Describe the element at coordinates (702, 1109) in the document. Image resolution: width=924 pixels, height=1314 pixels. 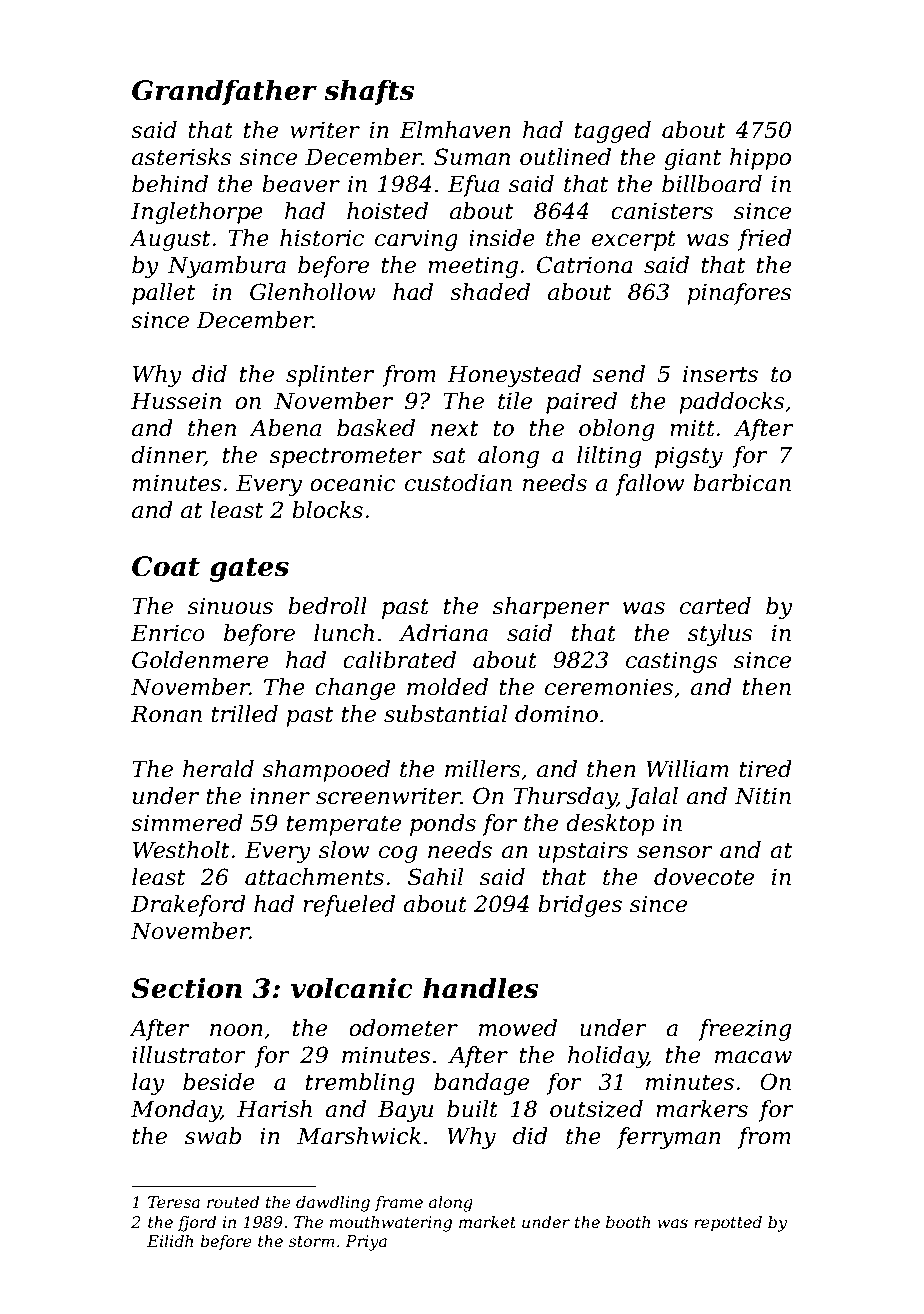
I see `markers` at that location.
